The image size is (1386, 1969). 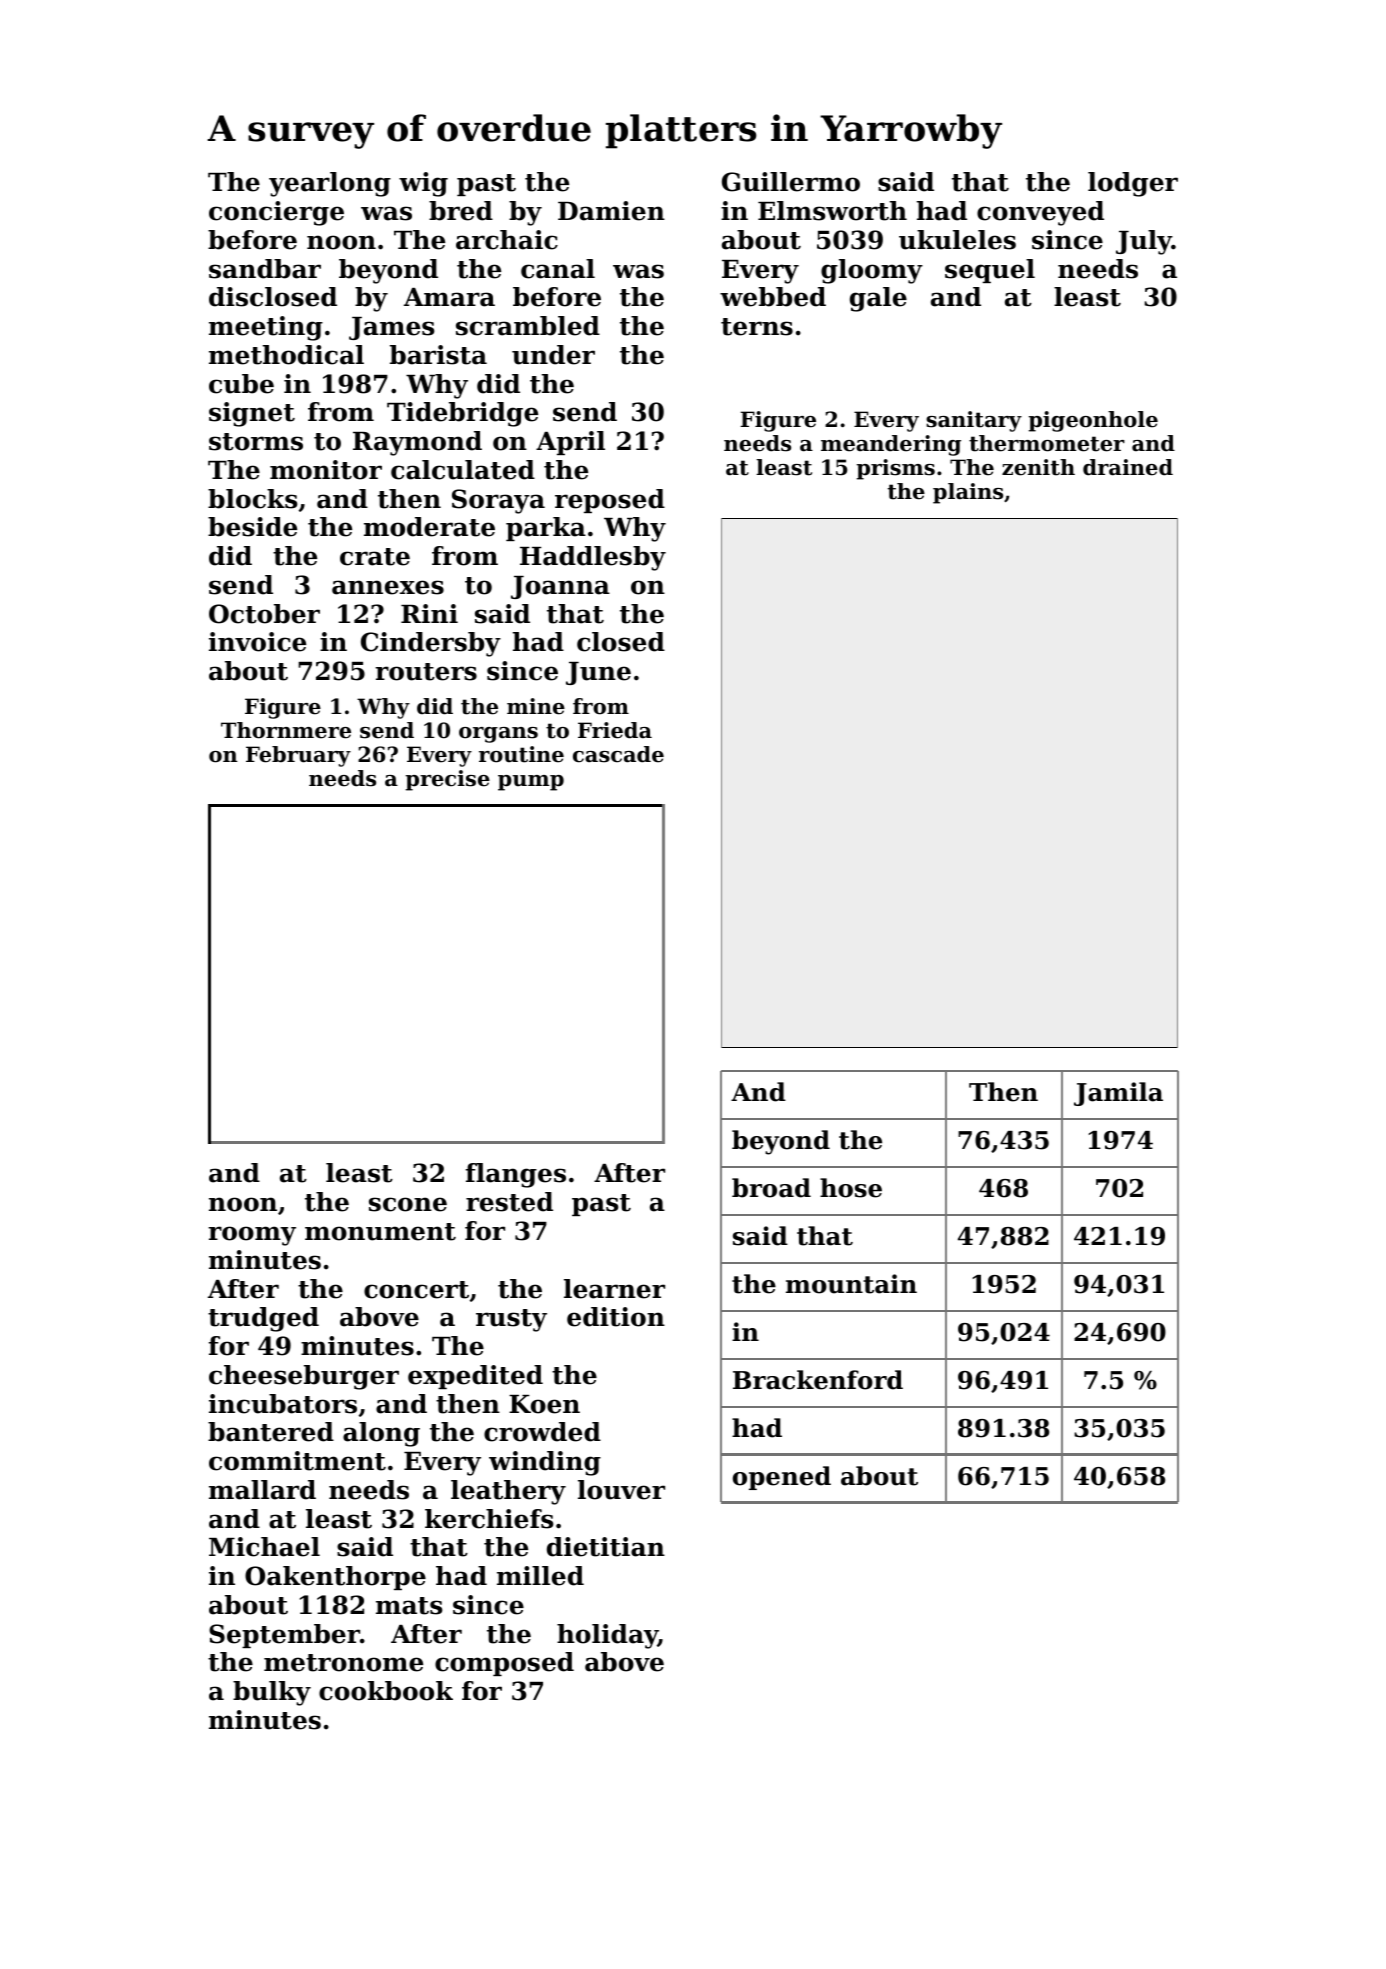 I want to click on holiday, so click(x=607, y=1636).
